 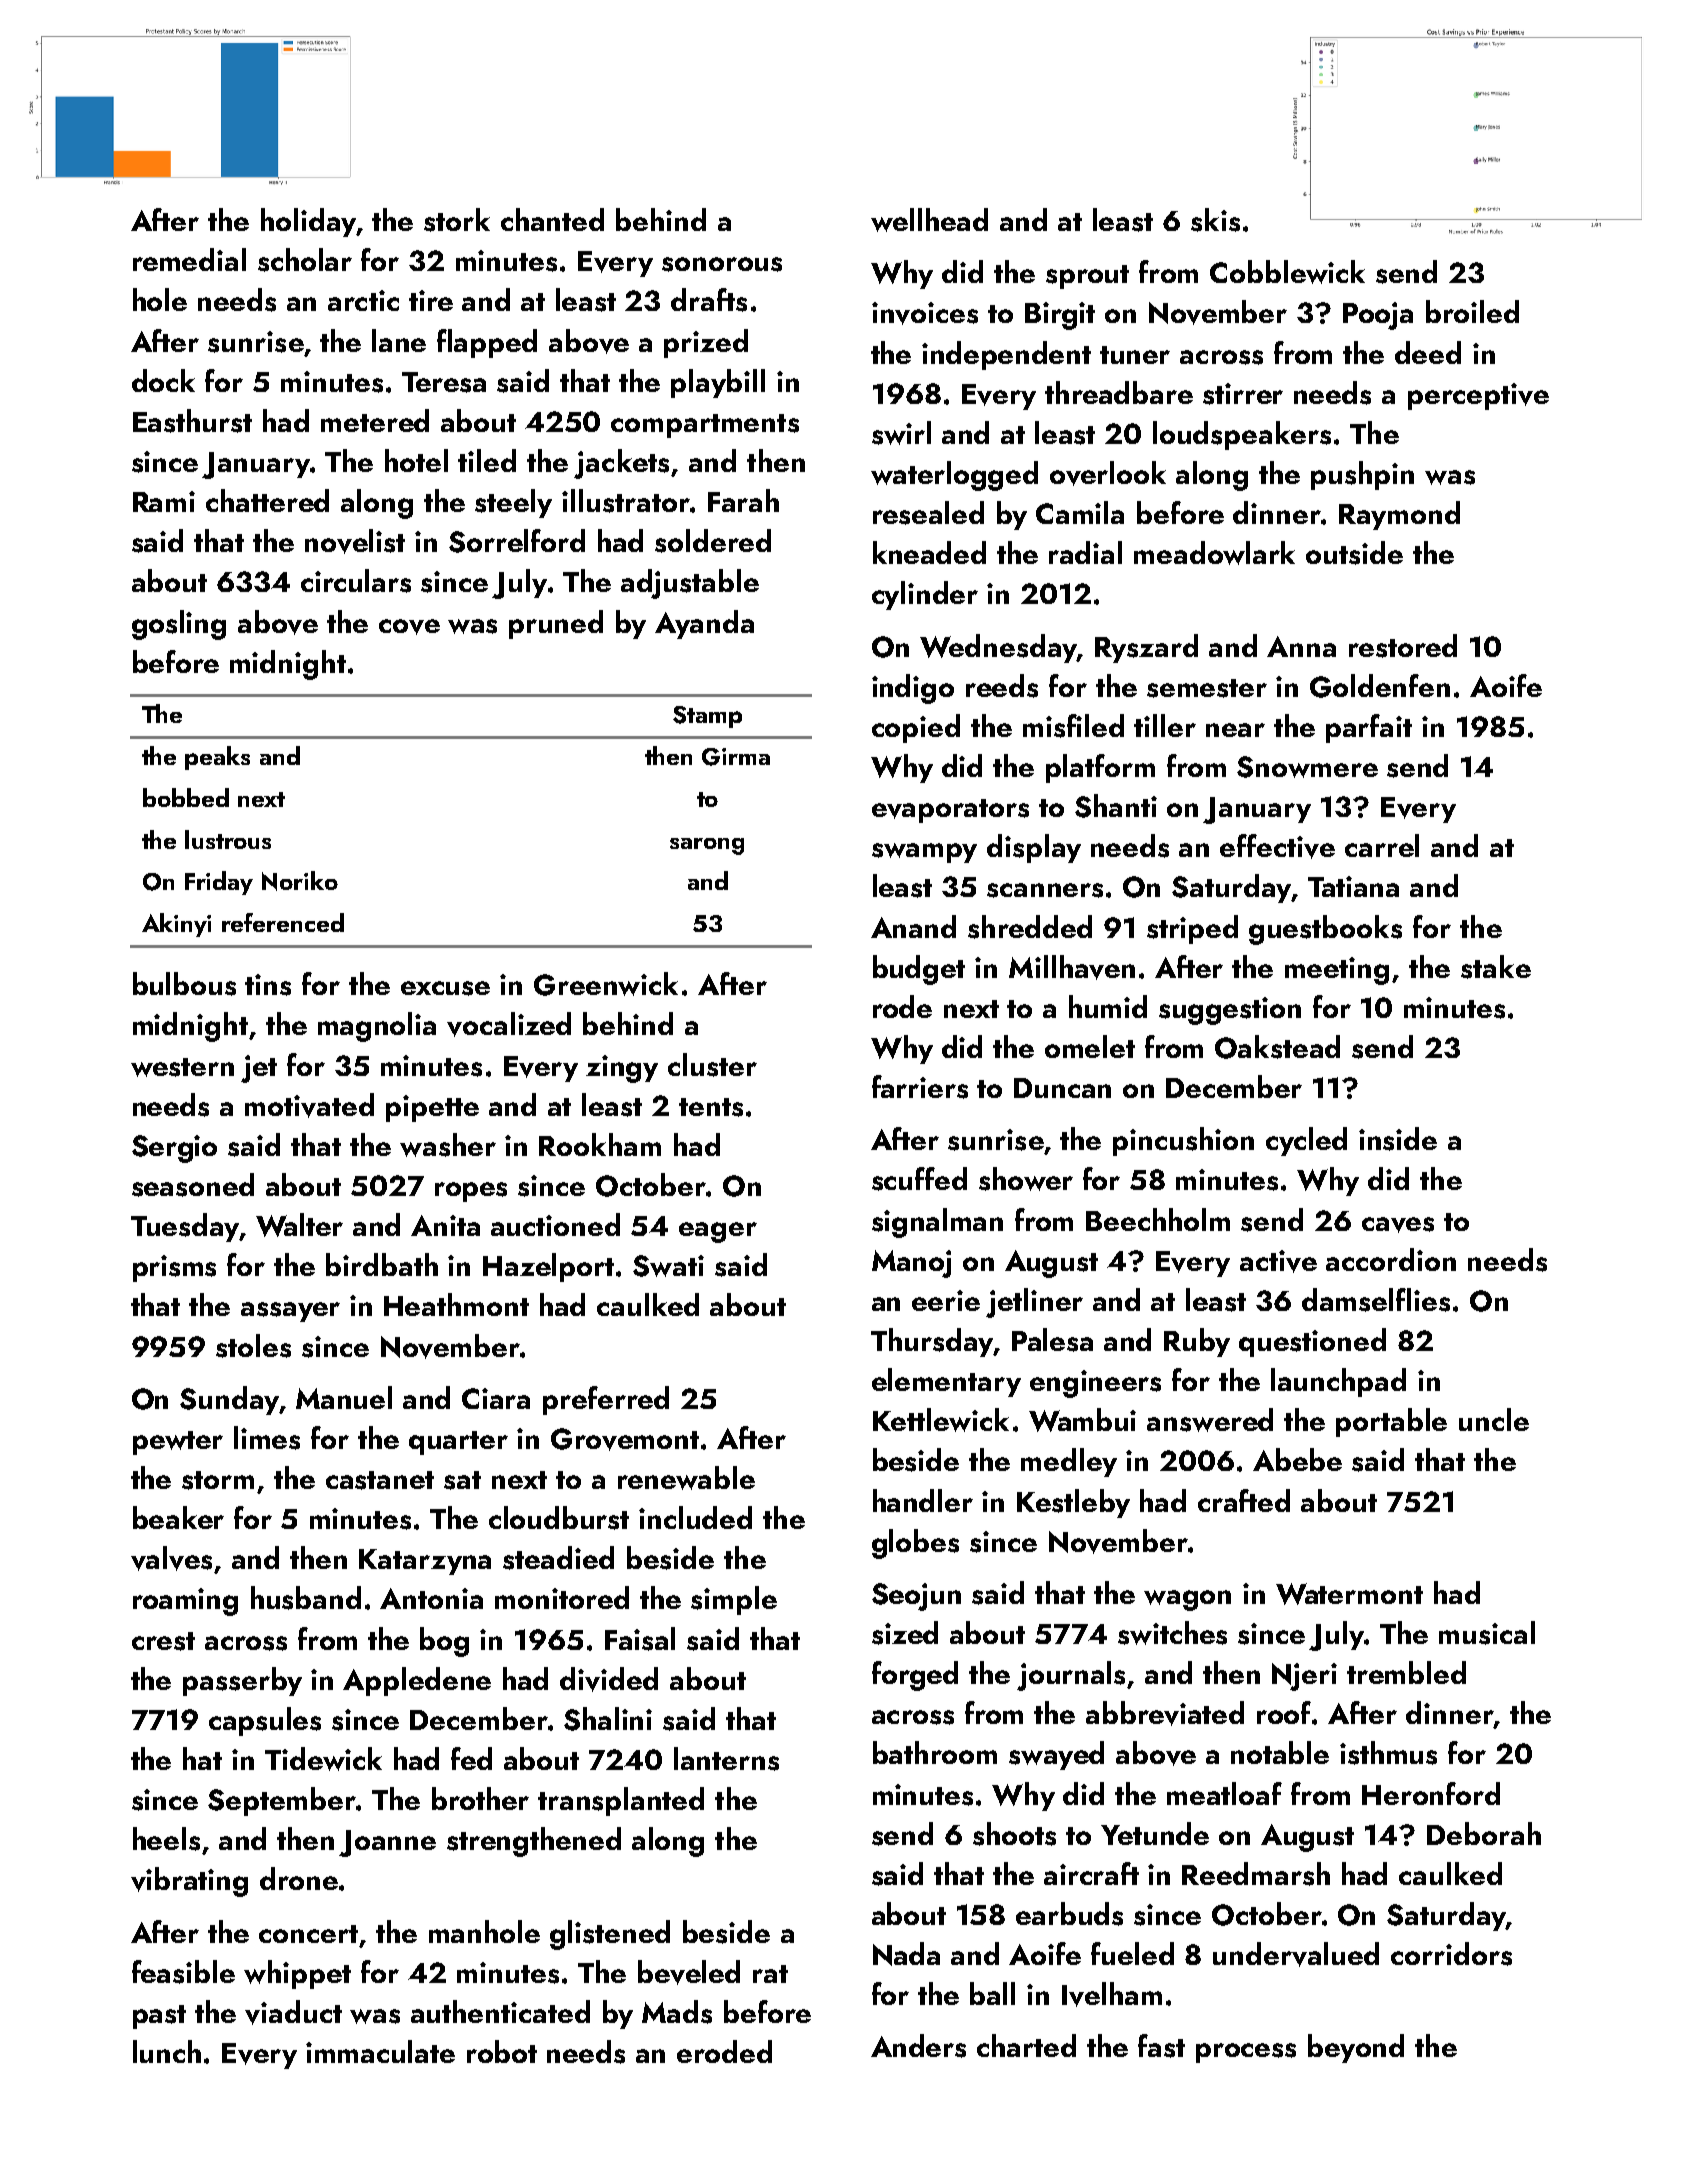 I want to click on skis, so click(x=1215, y=220).
